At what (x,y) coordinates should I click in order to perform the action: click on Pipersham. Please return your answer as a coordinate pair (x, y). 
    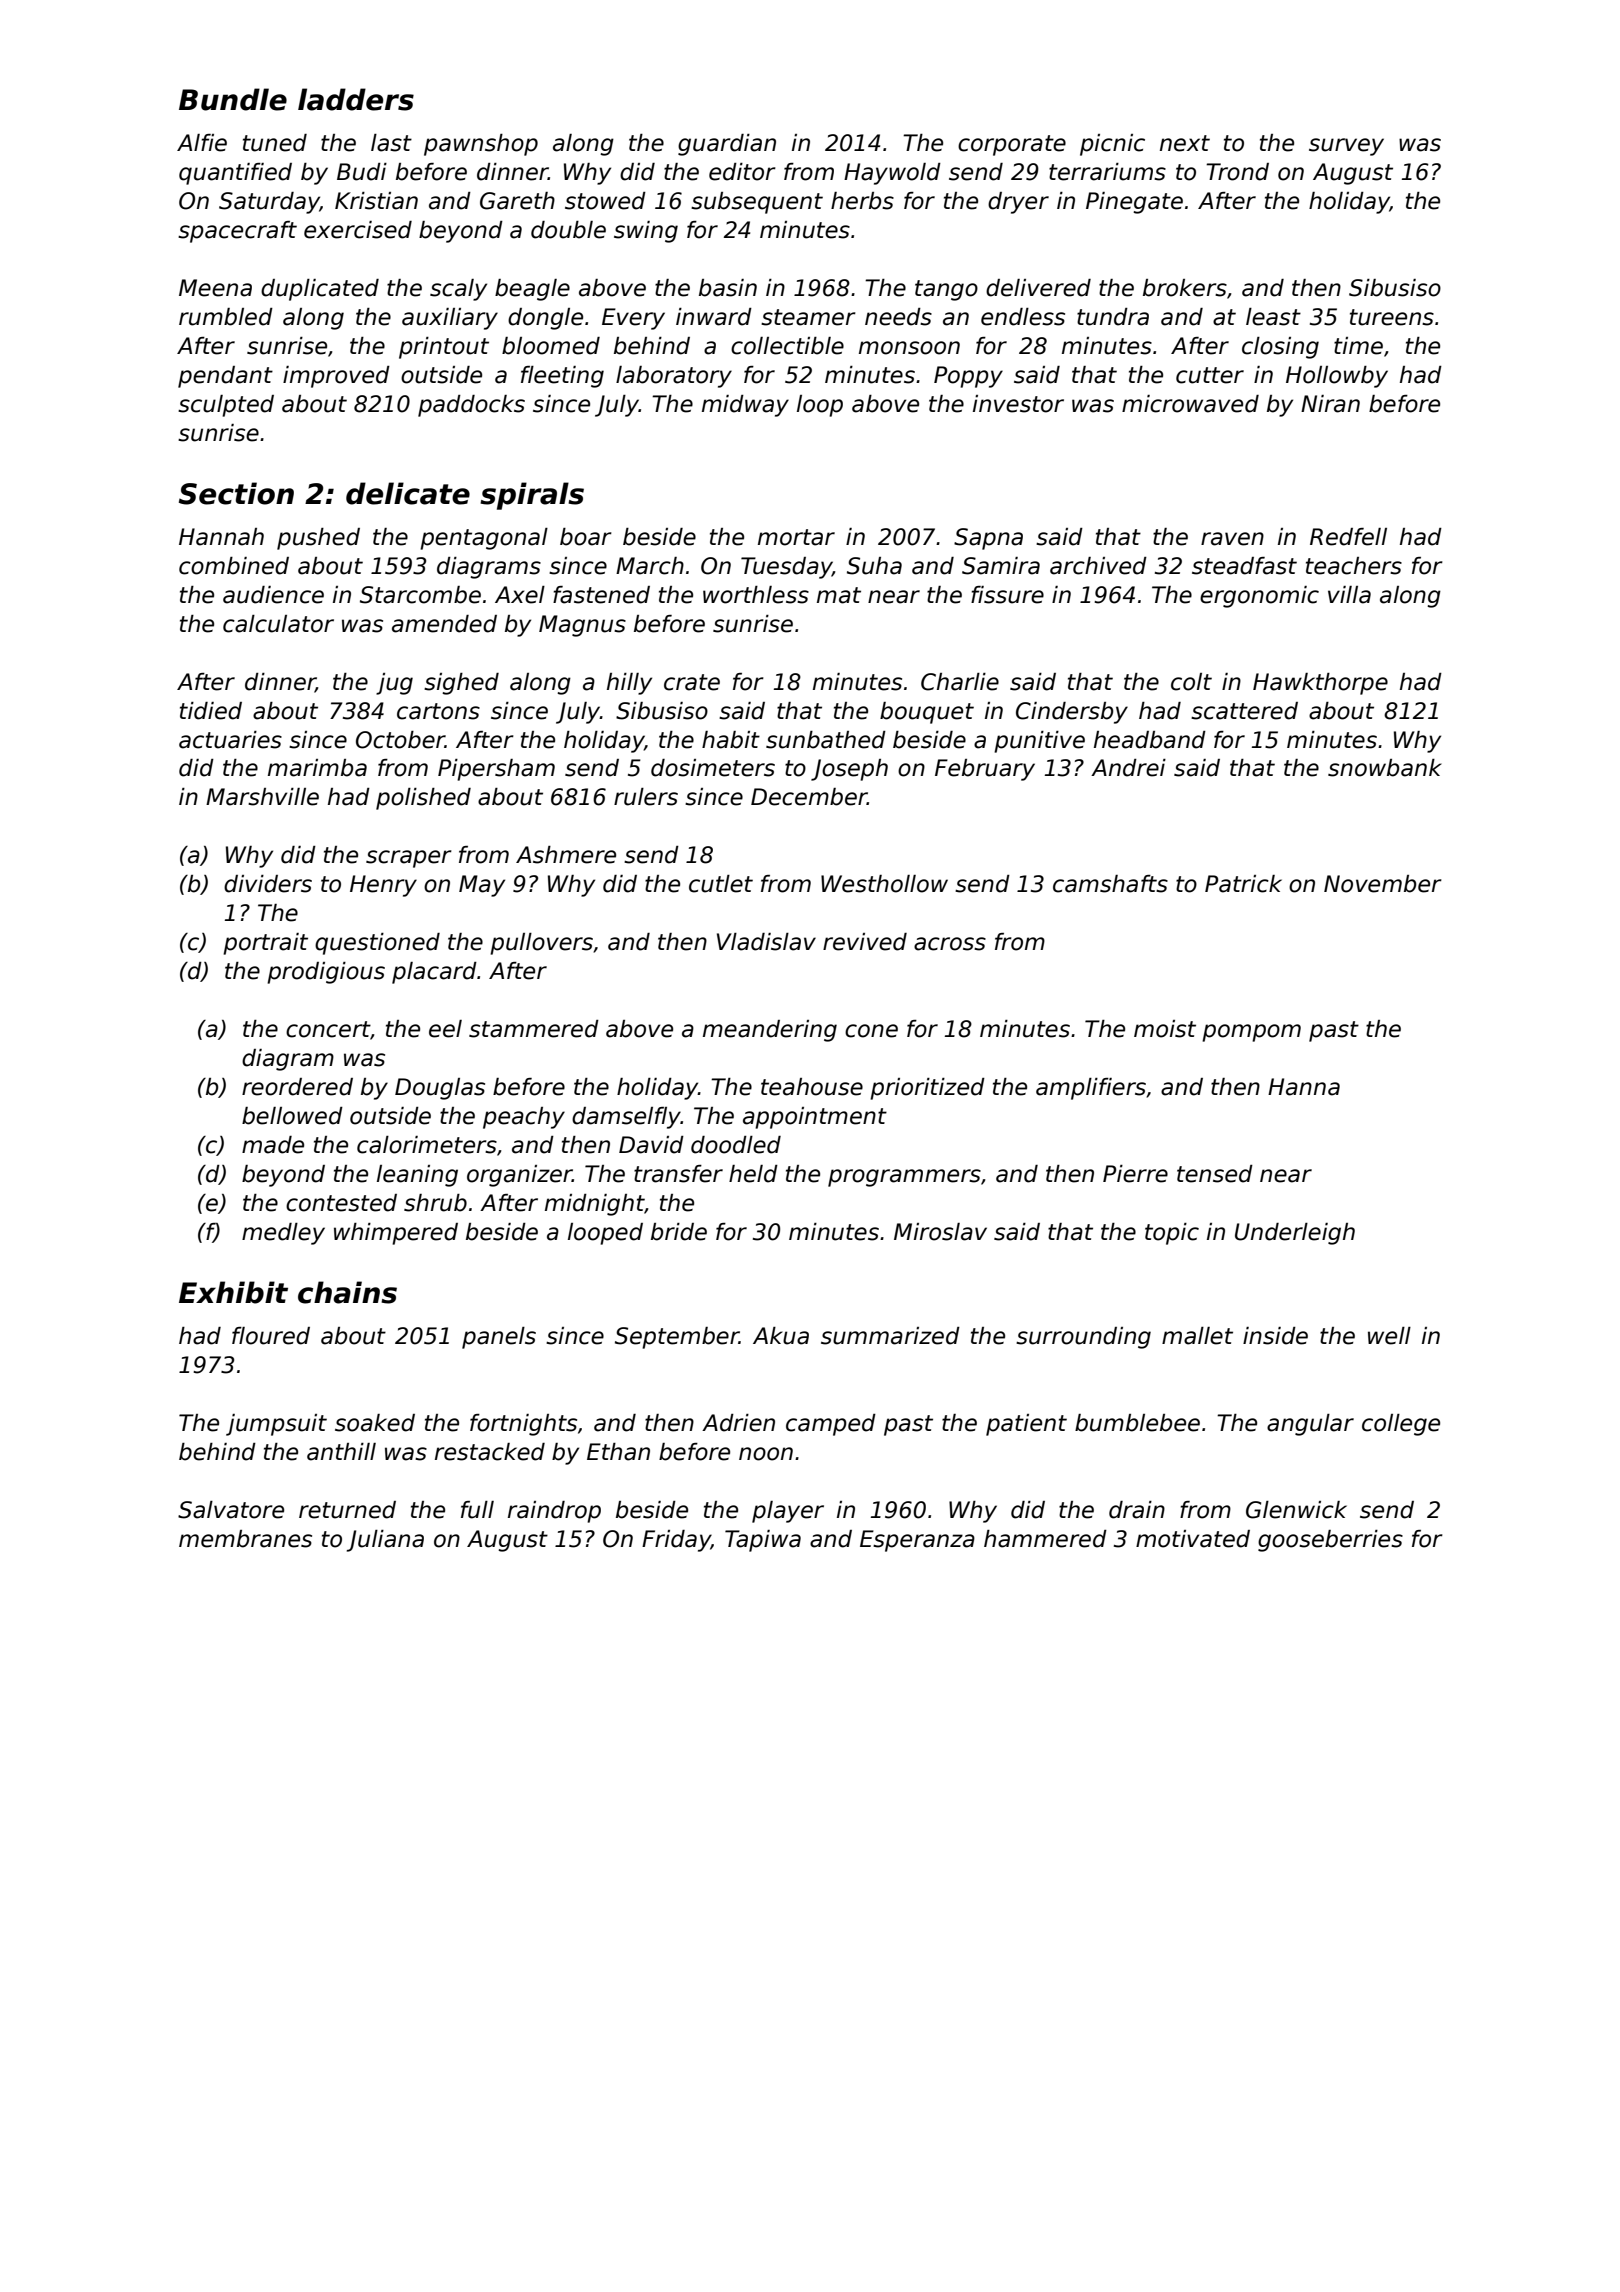
    Looking at the image, I should click on (496, 770).
